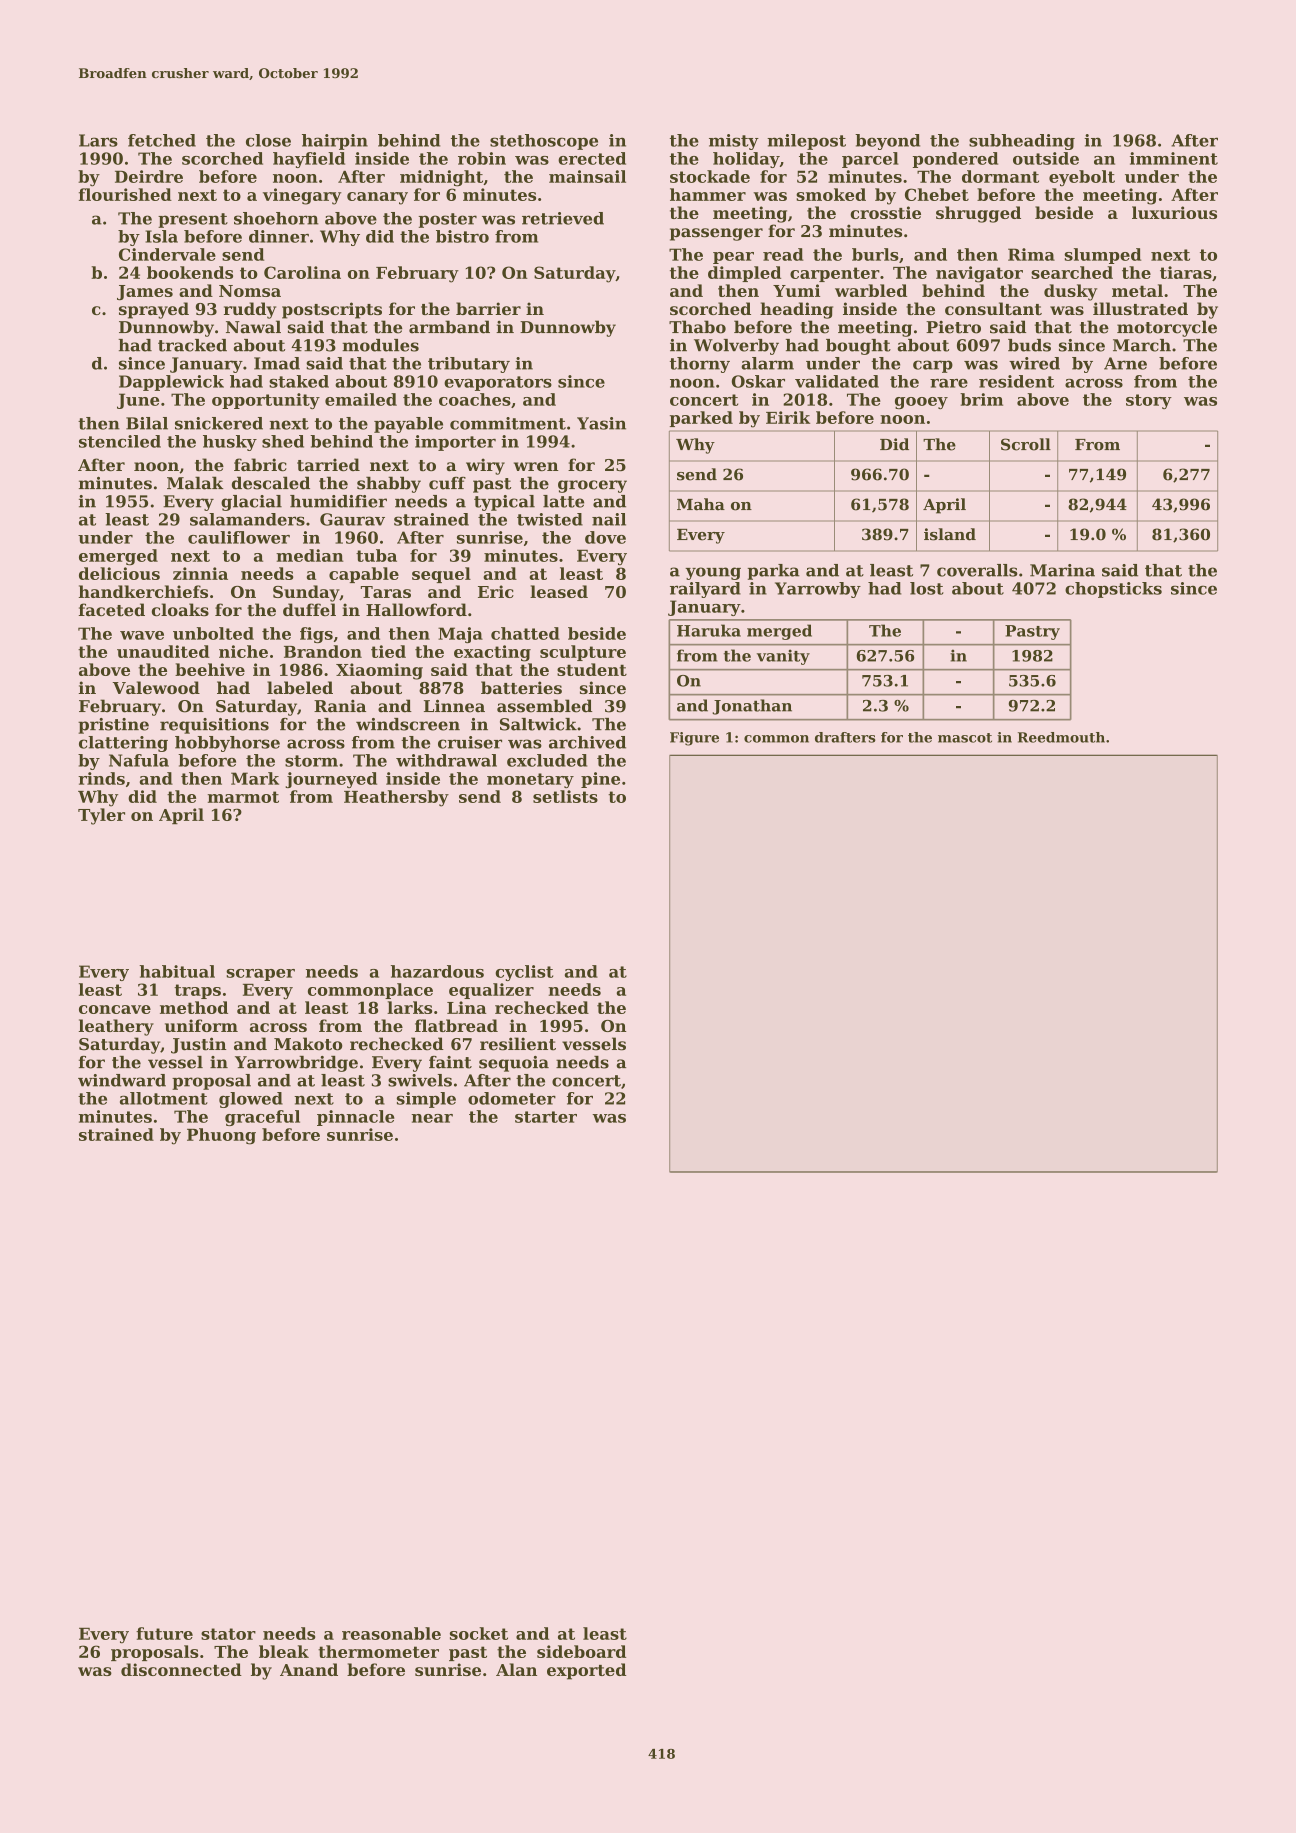  I want to click on habitual, so click(177, 971).
